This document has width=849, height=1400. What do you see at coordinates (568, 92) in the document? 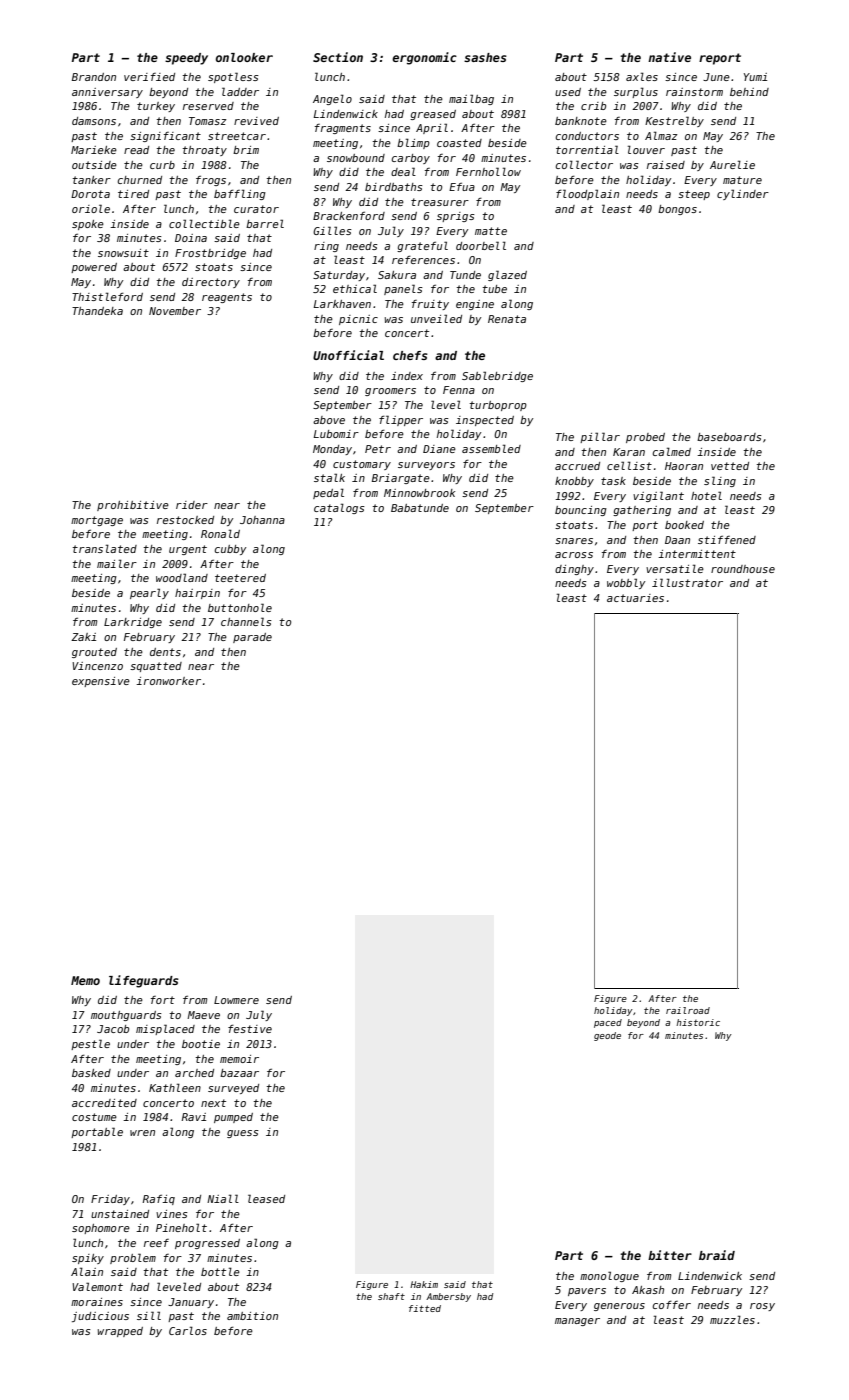
I see `used` at bounding box center [568, 92].
